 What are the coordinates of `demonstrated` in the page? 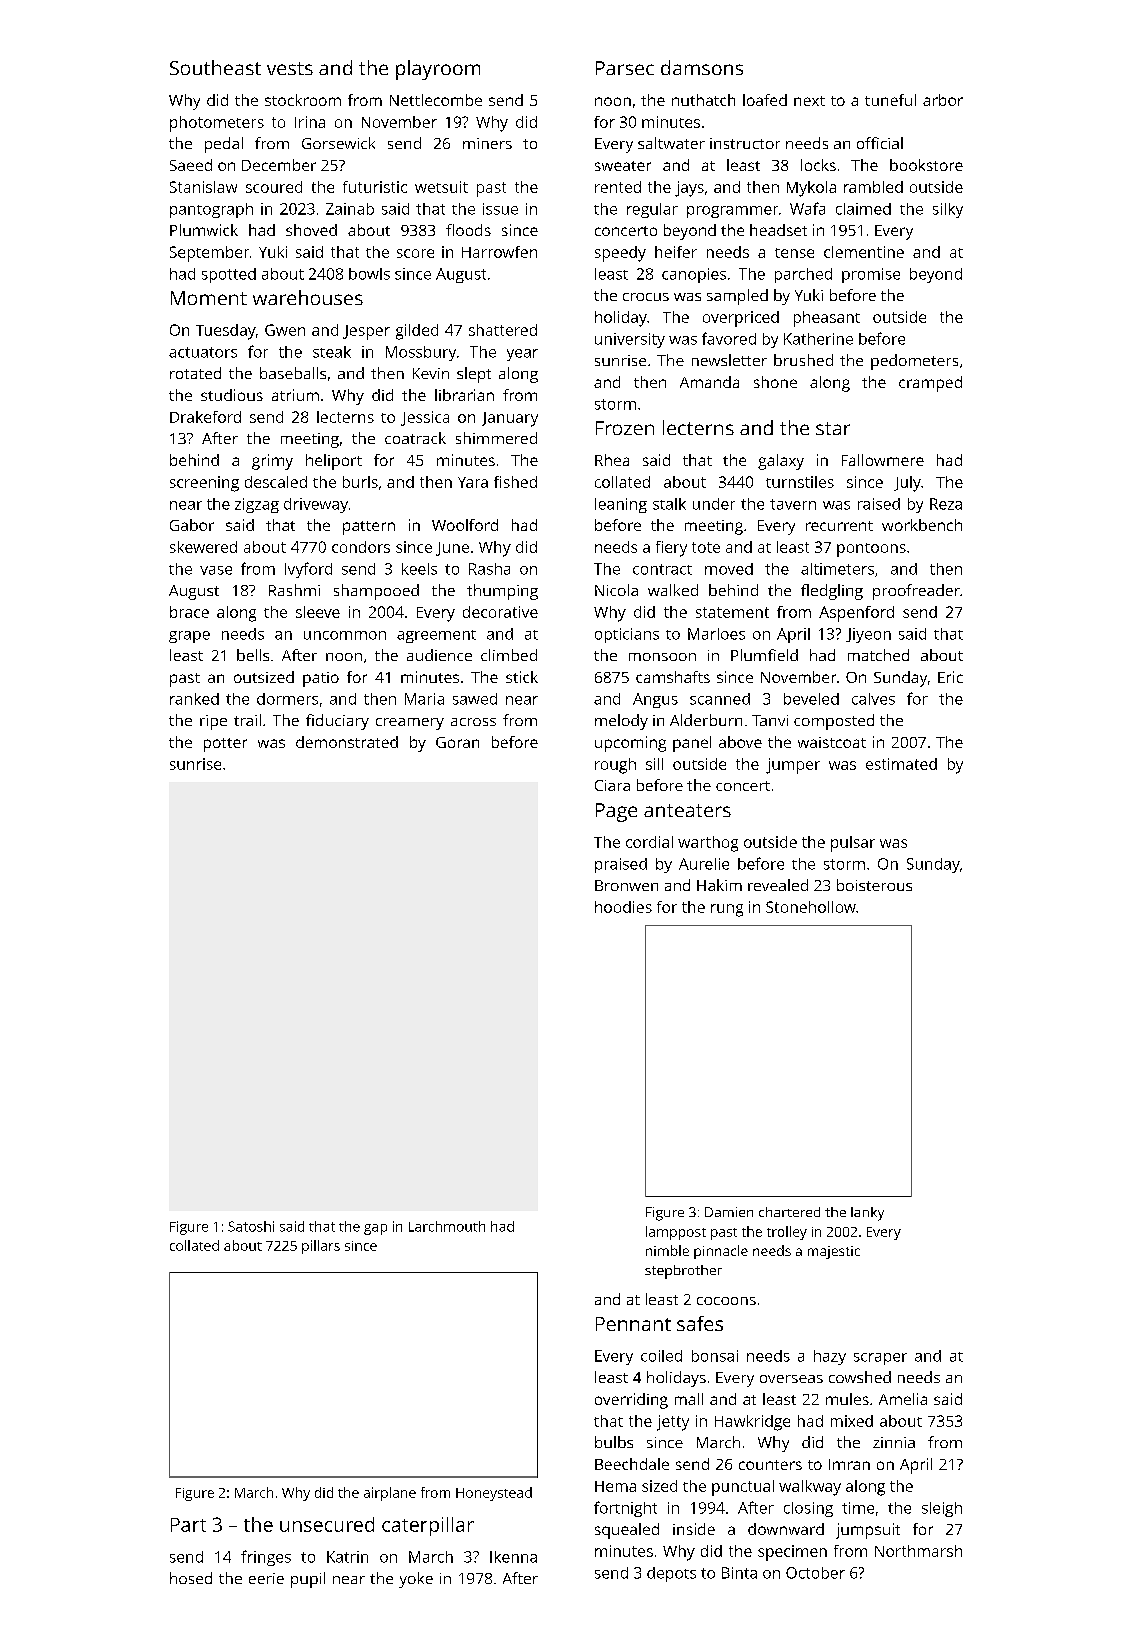 It's located at (347, 742).
